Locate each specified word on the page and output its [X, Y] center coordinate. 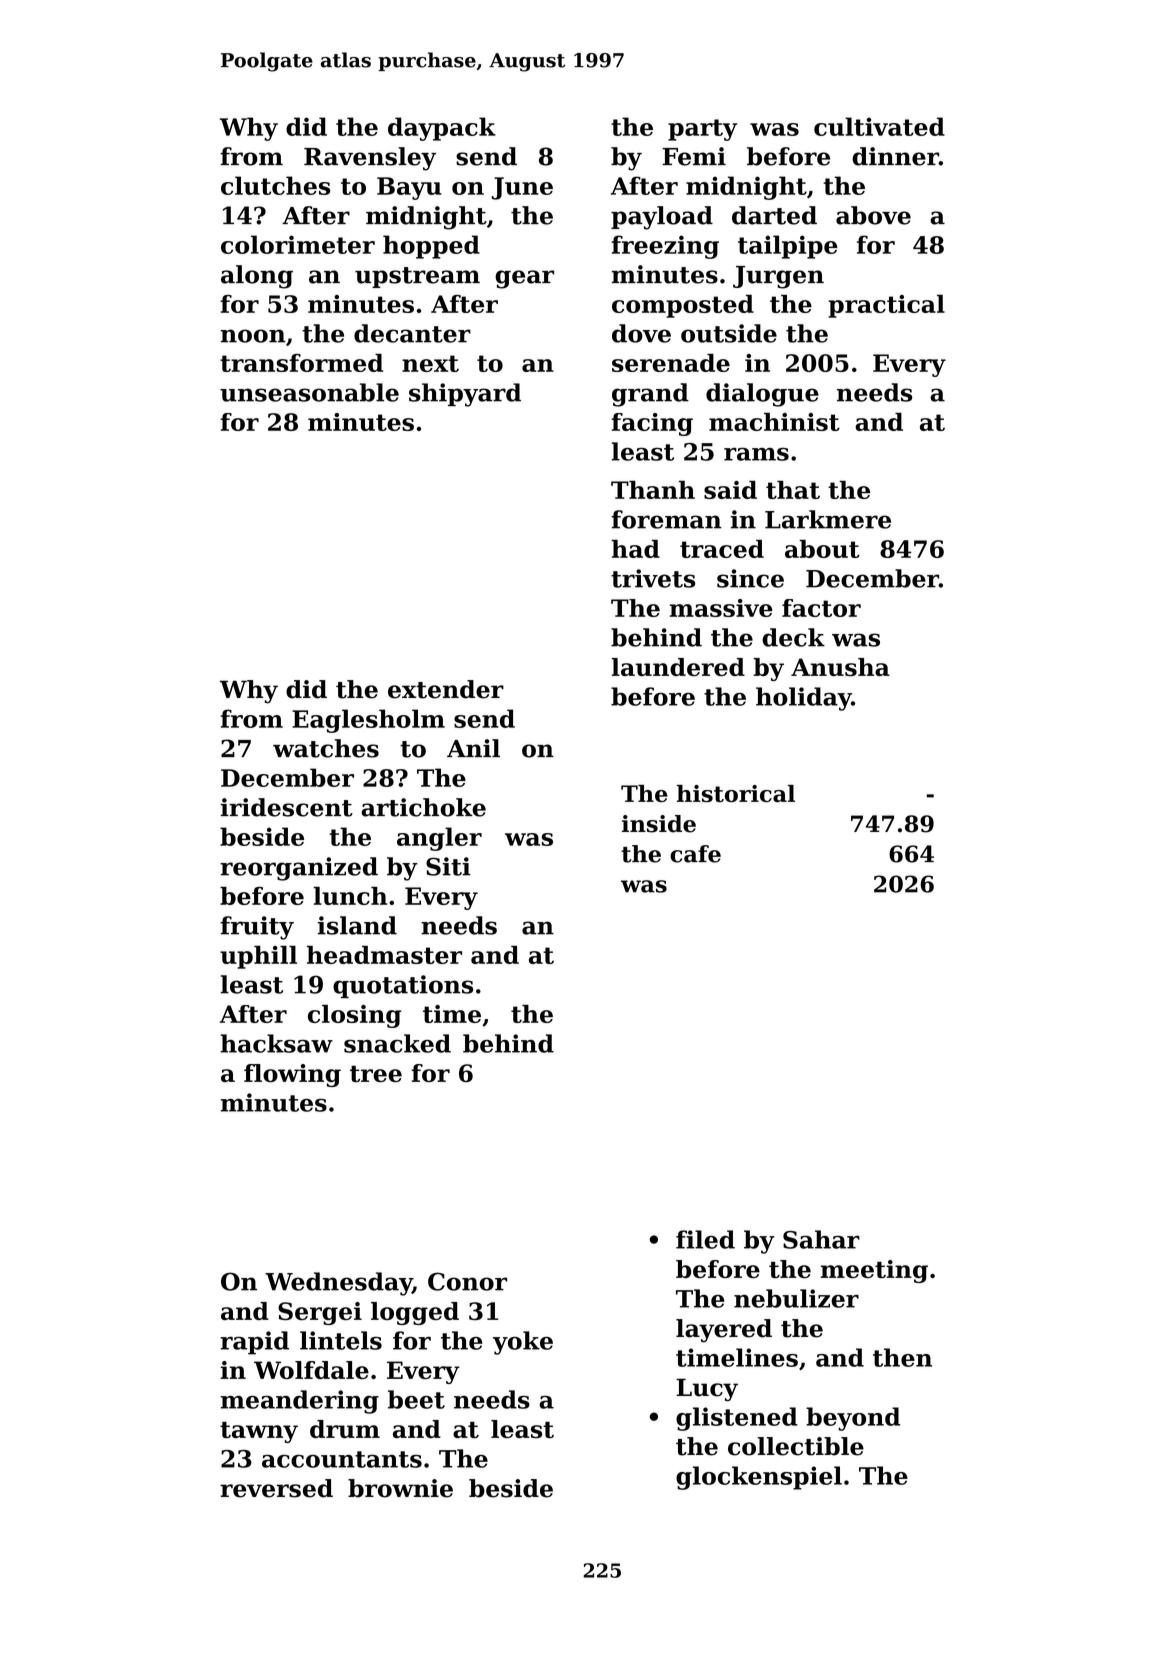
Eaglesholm [368, 721]
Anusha [840, 667]
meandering [300, 1402]
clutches [275, 185]
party [702, 130]
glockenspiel [759, 1478]
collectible [796, 1446]
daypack [442, 129]
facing [652, 424]
